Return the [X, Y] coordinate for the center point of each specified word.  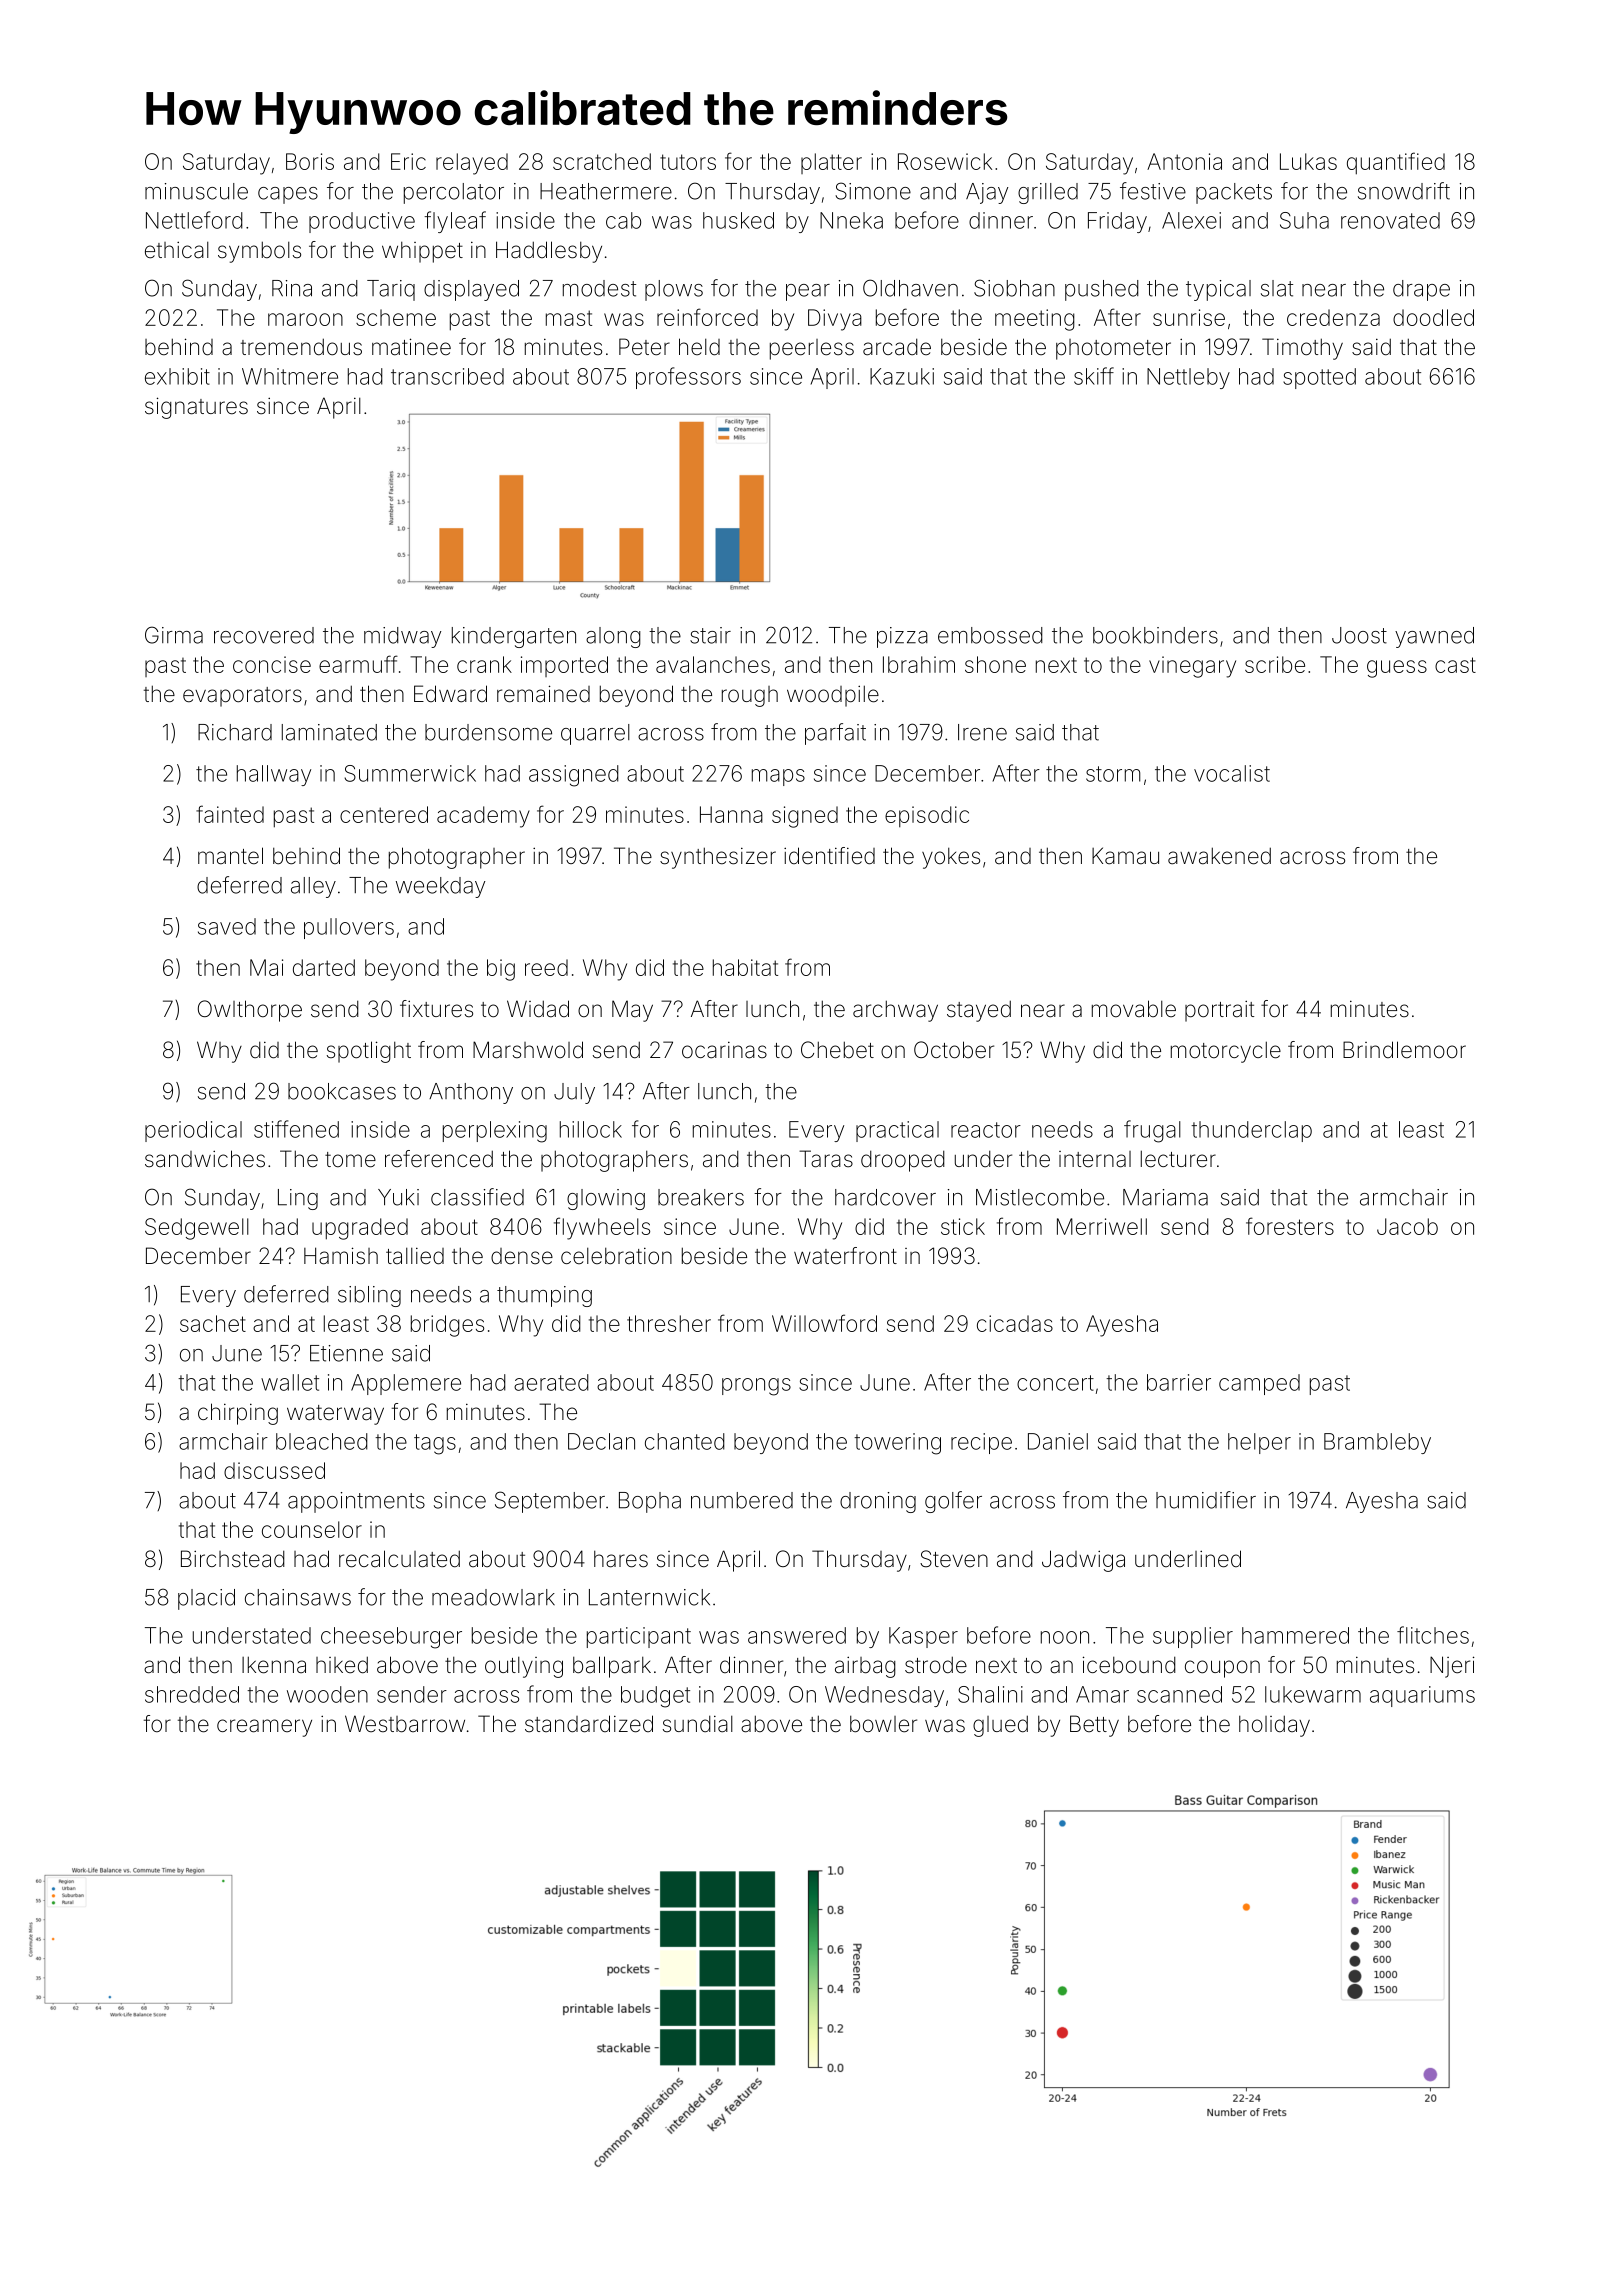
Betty [1094, 1726]
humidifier [1206, 1500]
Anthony [471, 1093]
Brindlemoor [1404, 1050]
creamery [264, 1728]
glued [1000, 1726]
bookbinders [1155, 635]
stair [710, 635]
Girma [174, 635]
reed [546, 967]
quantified [1396, 163]
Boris [310, 161]
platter [831, 163]
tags [435, 1444]
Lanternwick [649, 1597]
